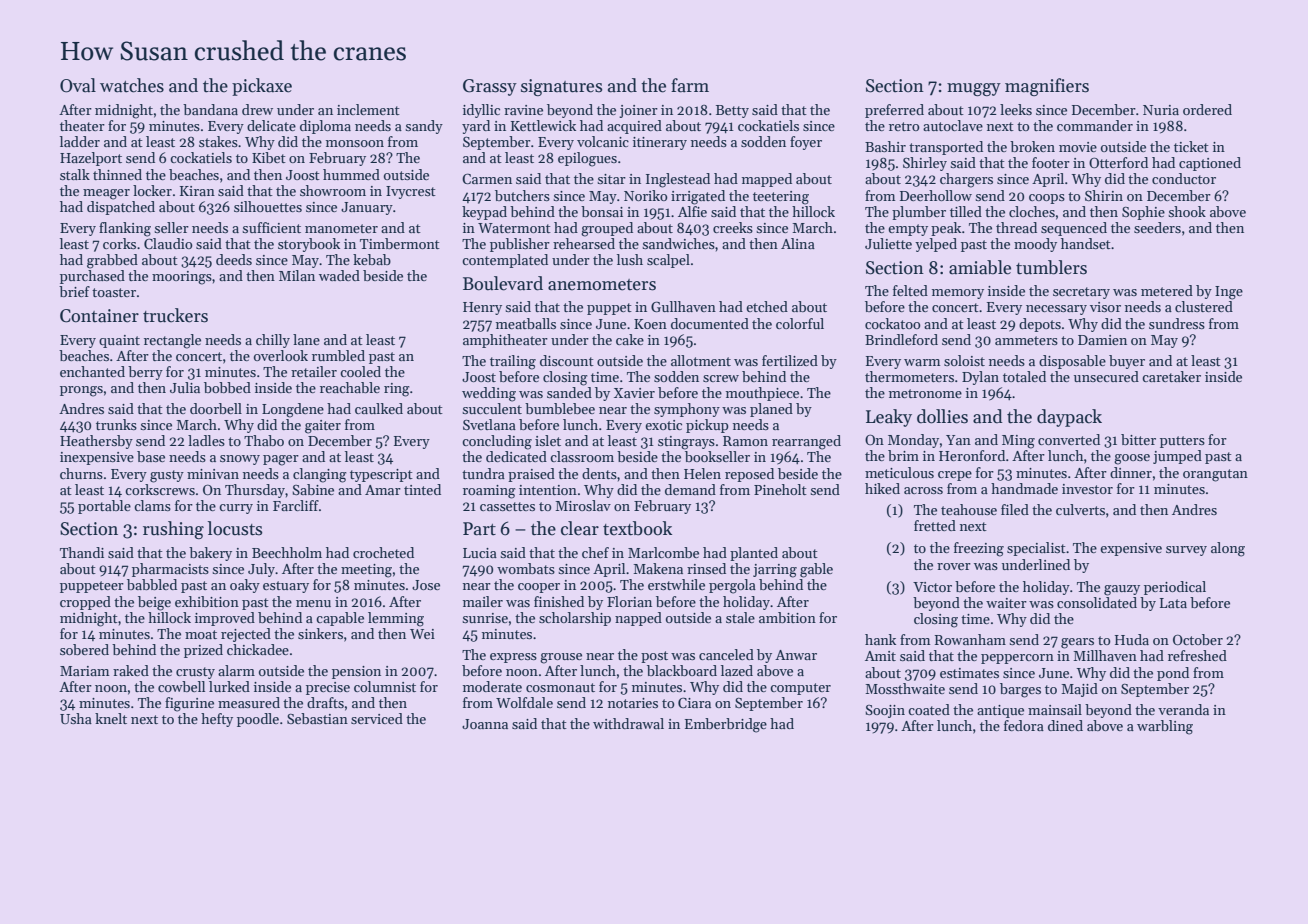  Describe the element at coordinates (111, 718) in the screenshot. I see `knelt` at that location.
